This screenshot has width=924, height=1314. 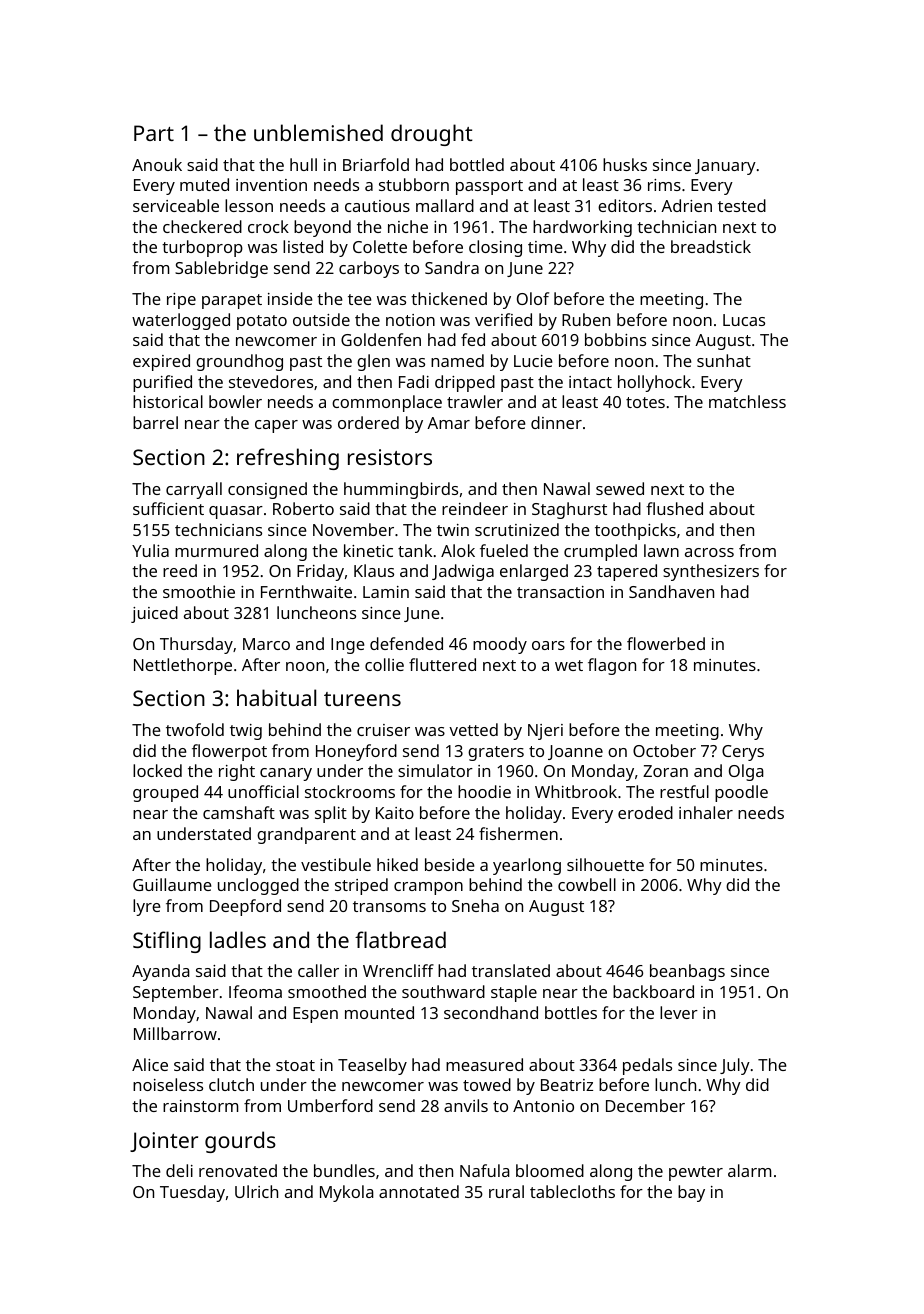 I want to click on matchless, so click(x=747, y=401).
